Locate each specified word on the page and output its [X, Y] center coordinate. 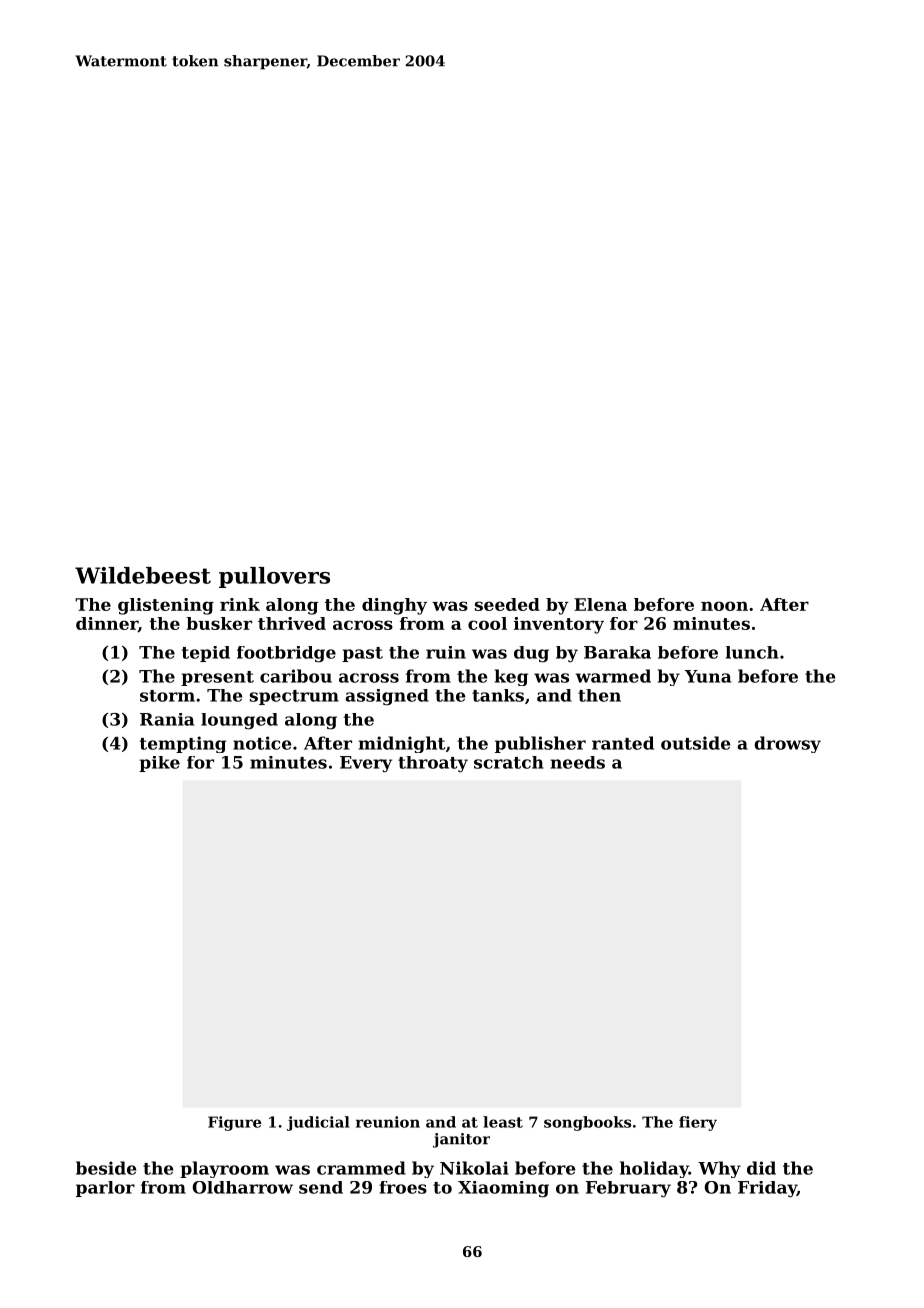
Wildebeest [143, 575]
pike [159, 764]
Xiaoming [503, 1189]
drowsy [787, 744]
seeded [507, 604]
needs [577, 762]
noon [724, 606]
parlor [105, 1189]
